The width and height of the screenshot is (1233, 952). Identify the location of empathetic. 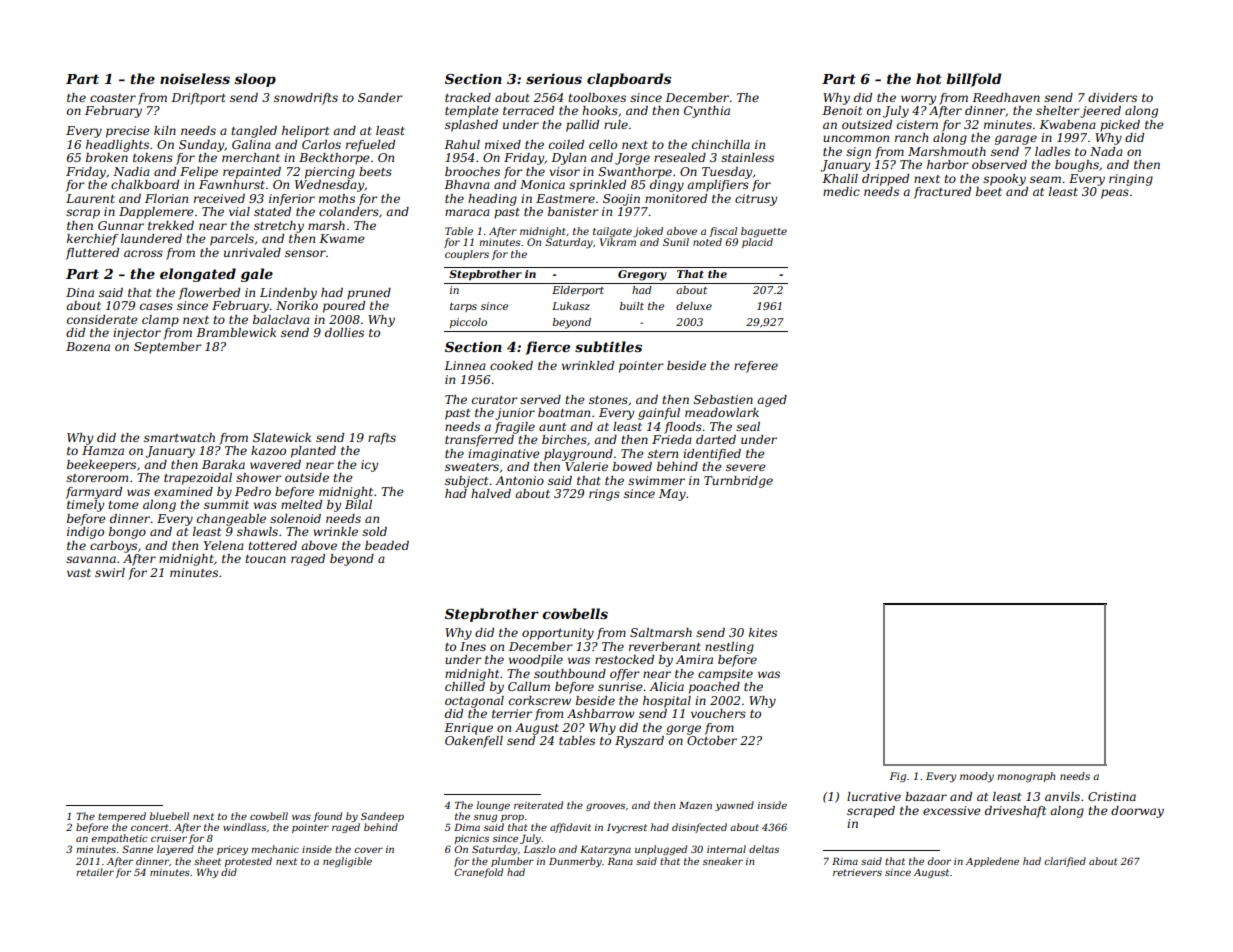
(119, 839).
